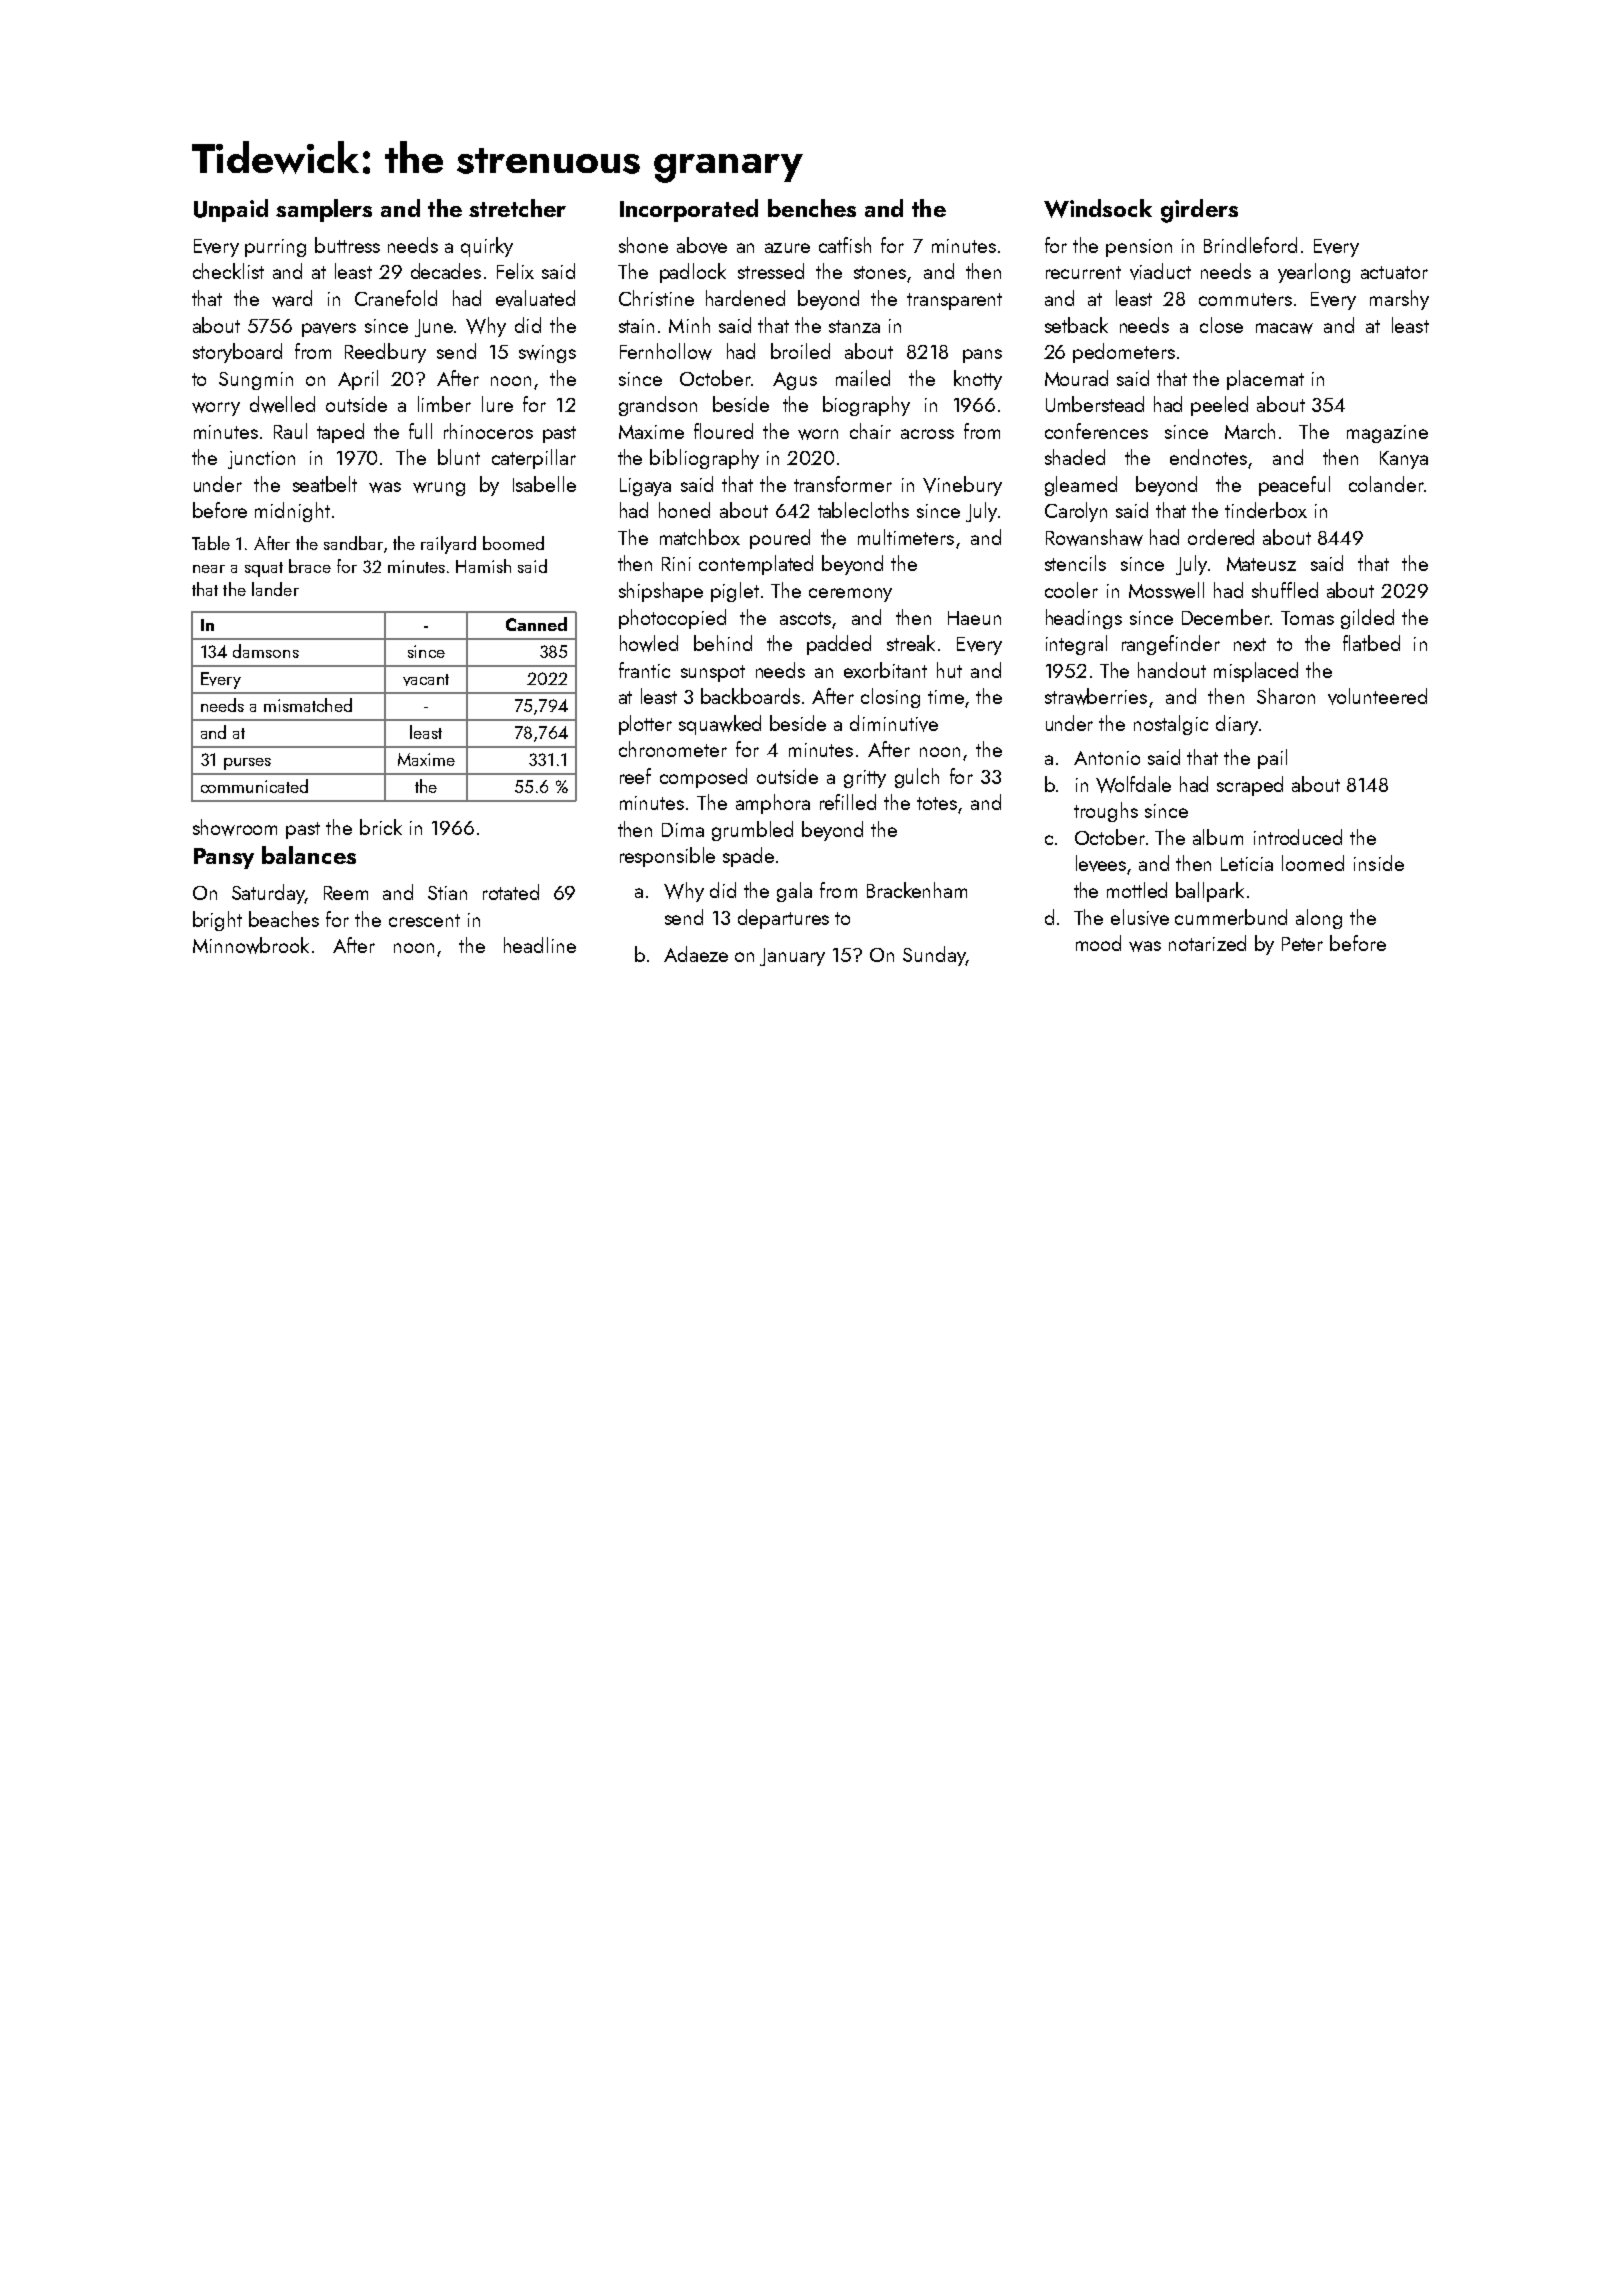 Image resolution: width=1620 pixels, height=2292 pixels. I want to click on Mosswell, so click(1166, 590).
